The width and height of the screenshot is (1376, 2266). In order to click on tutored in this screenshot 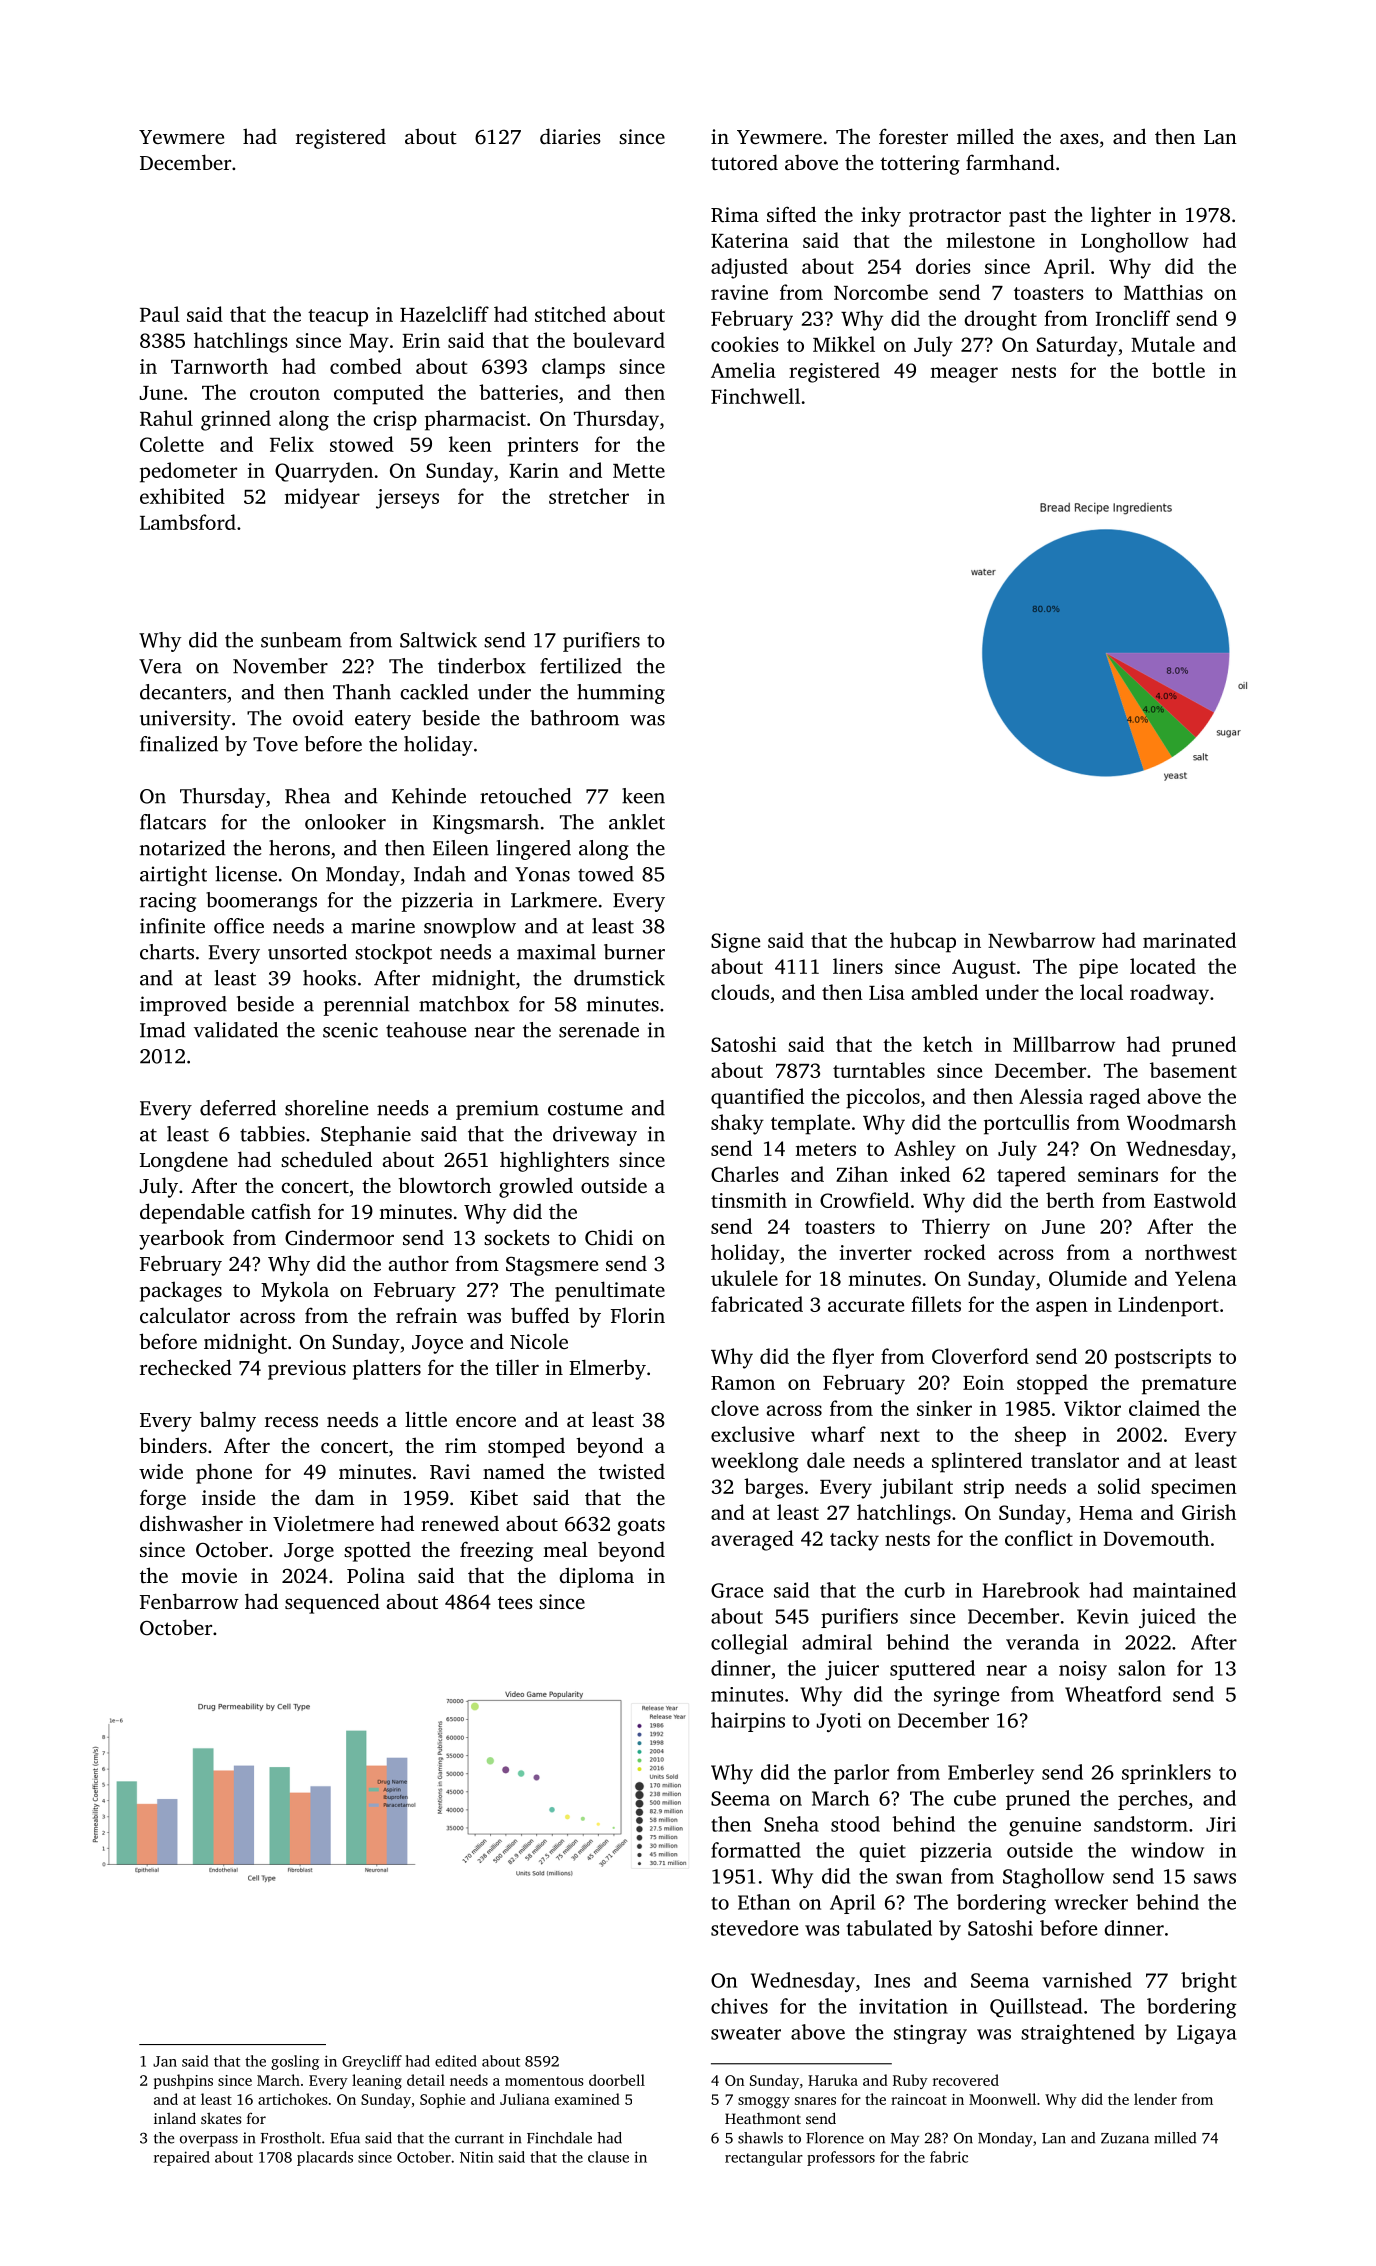, I will do `click(744, 162)`.
